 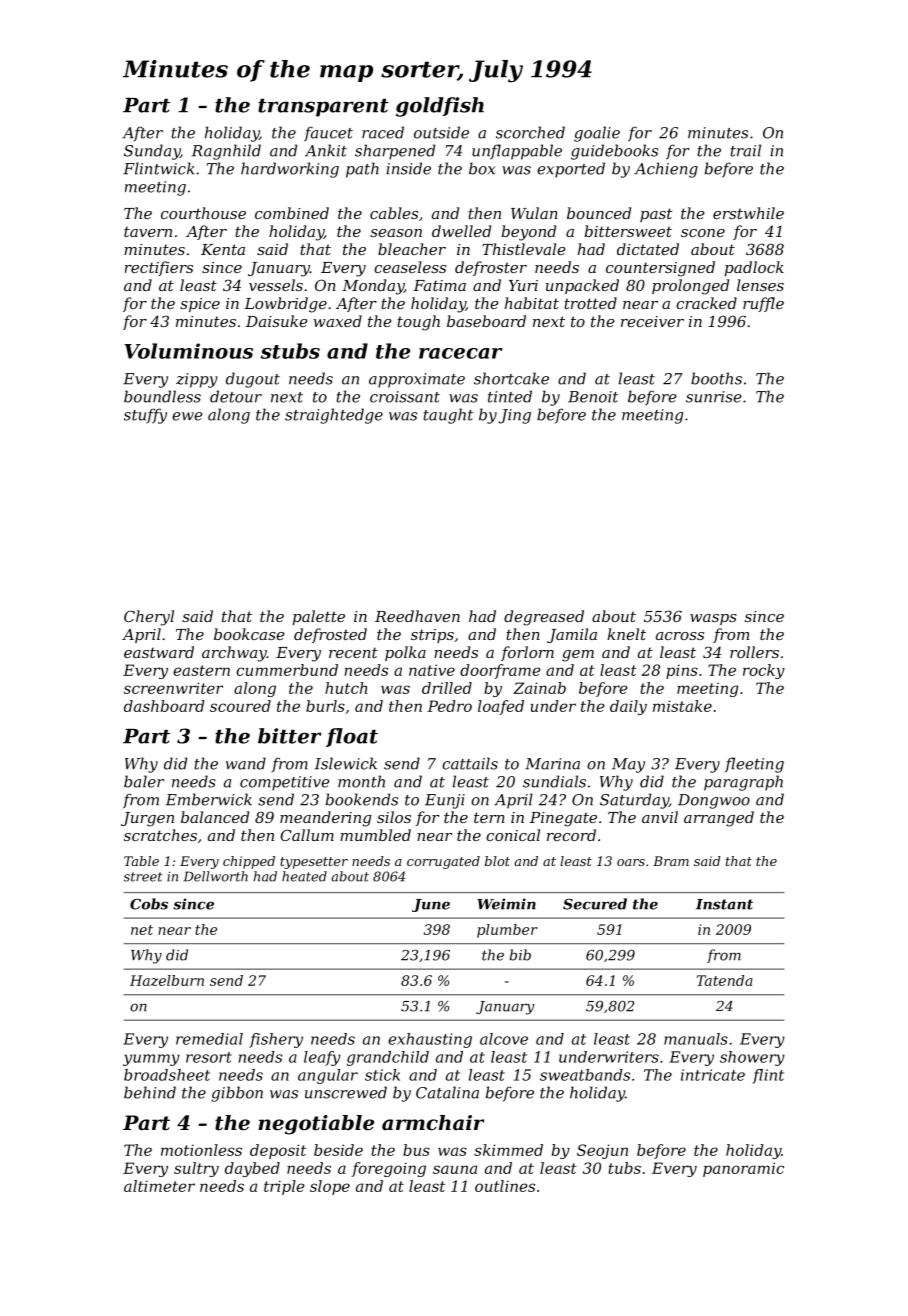 What do you see at coordinates (449, 706) in the page?
I see `Pedro` at bounding box center [449, 706].
